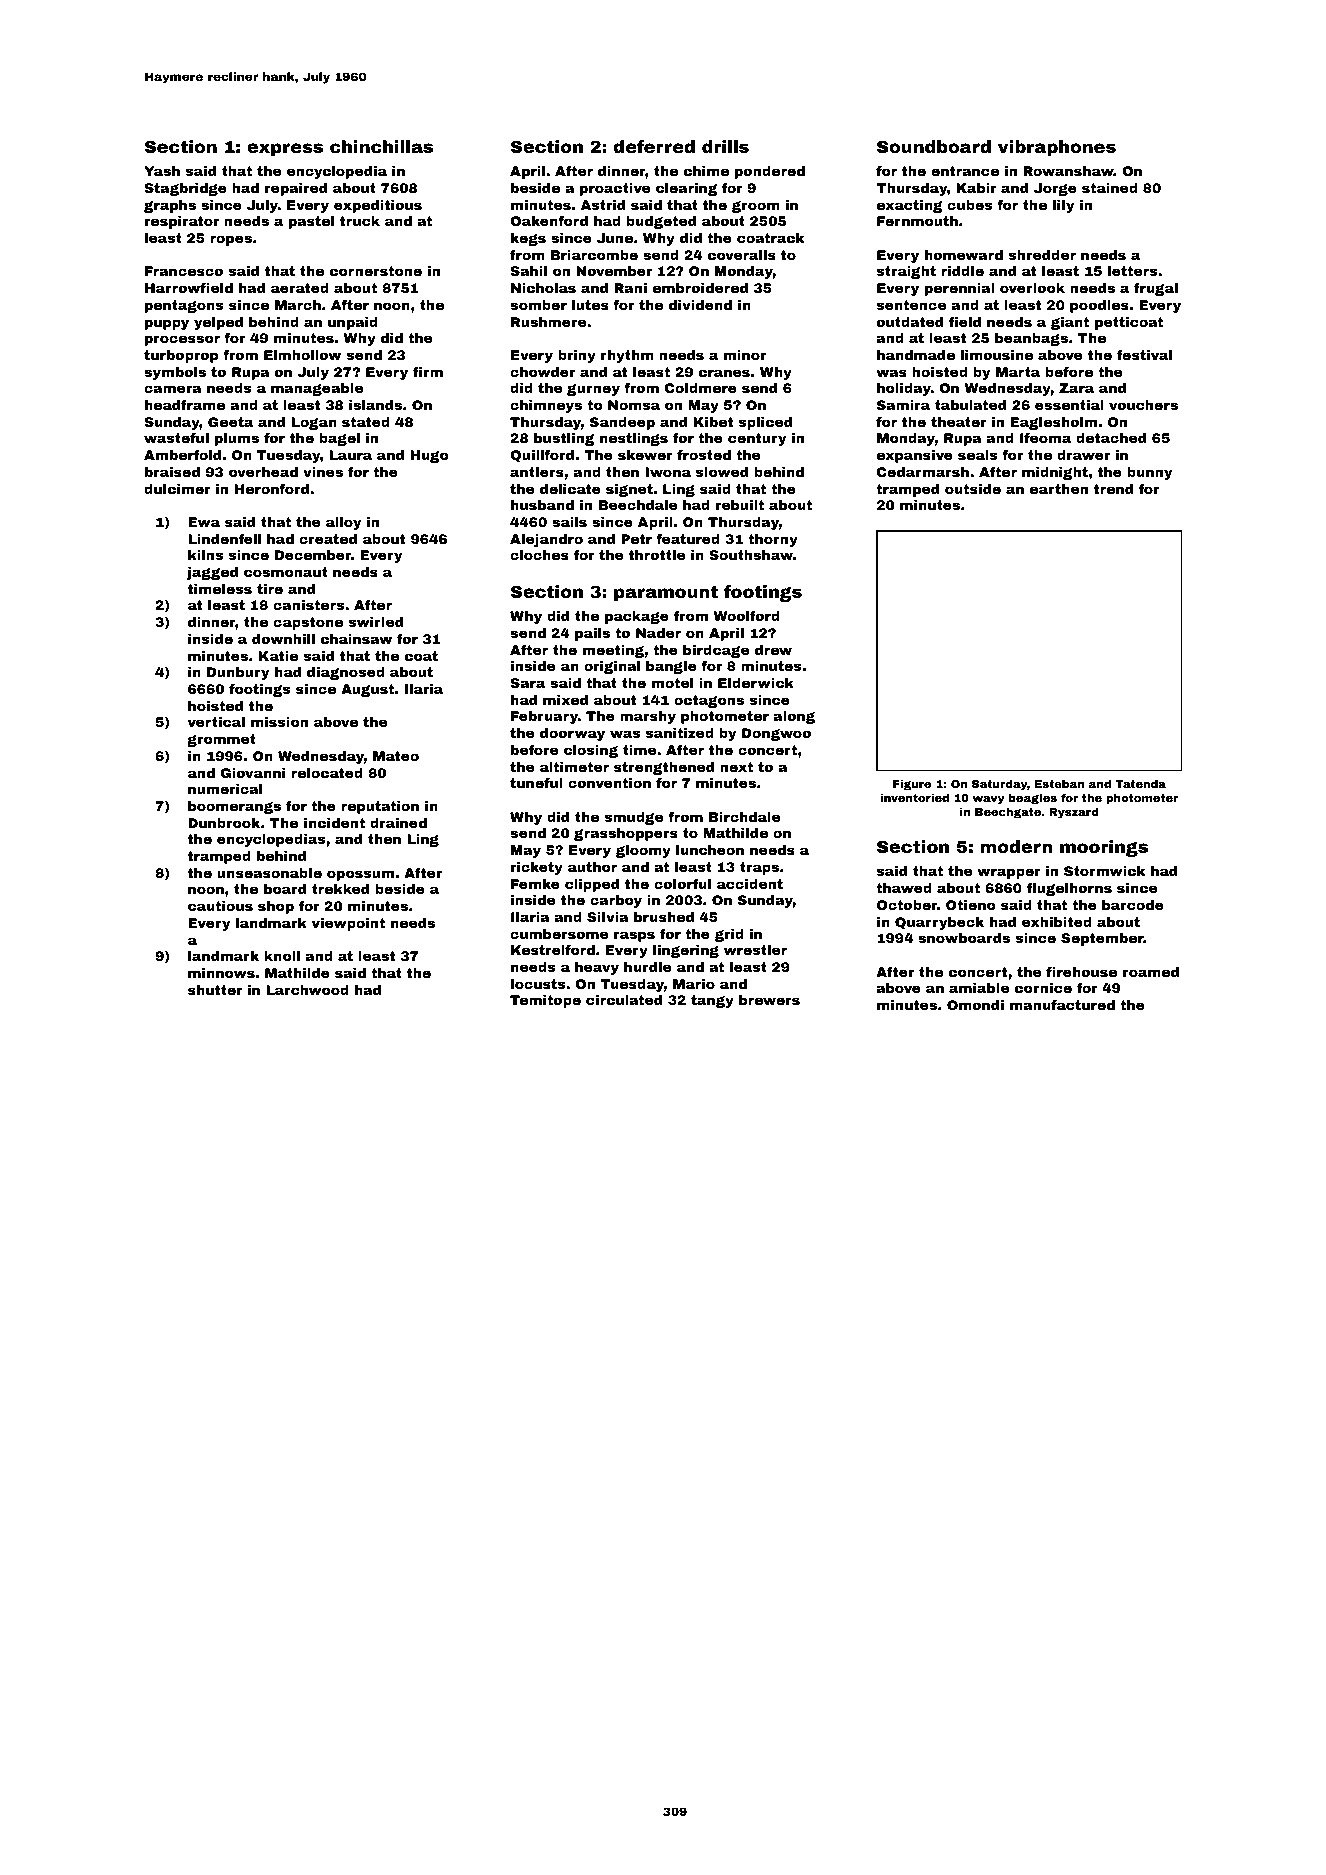 Image resolution: width=1326 pixels, height=1875 pixels. Describe the element at coordinates (378, 206) in the screenshot. I see `expeditious` at that location.
